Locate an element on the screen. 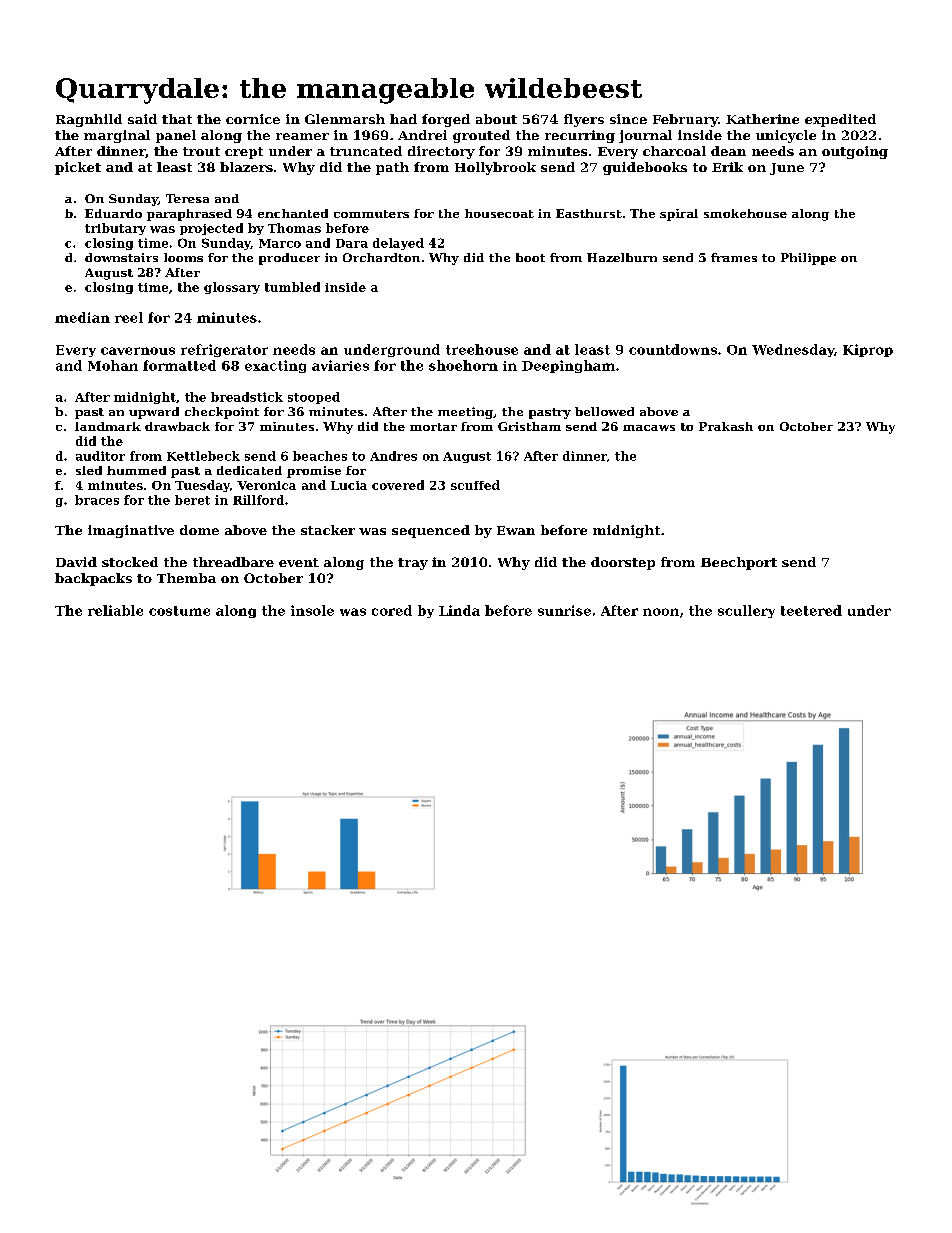 This screenshot has height=1233, width=952. flyers is located at coordinates (584, 120).
